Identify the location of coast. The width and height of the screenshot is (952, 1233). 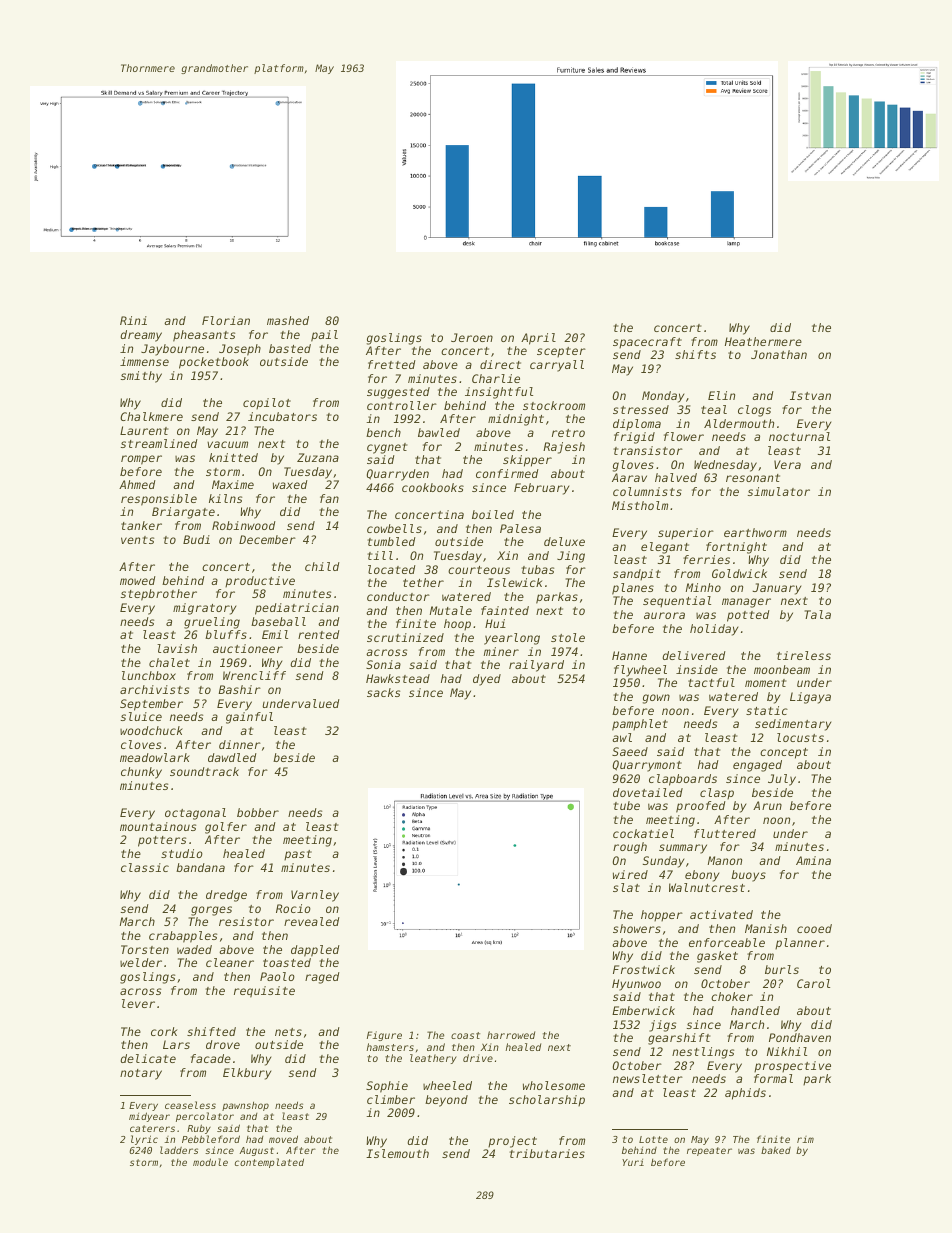
(465, 1035).
